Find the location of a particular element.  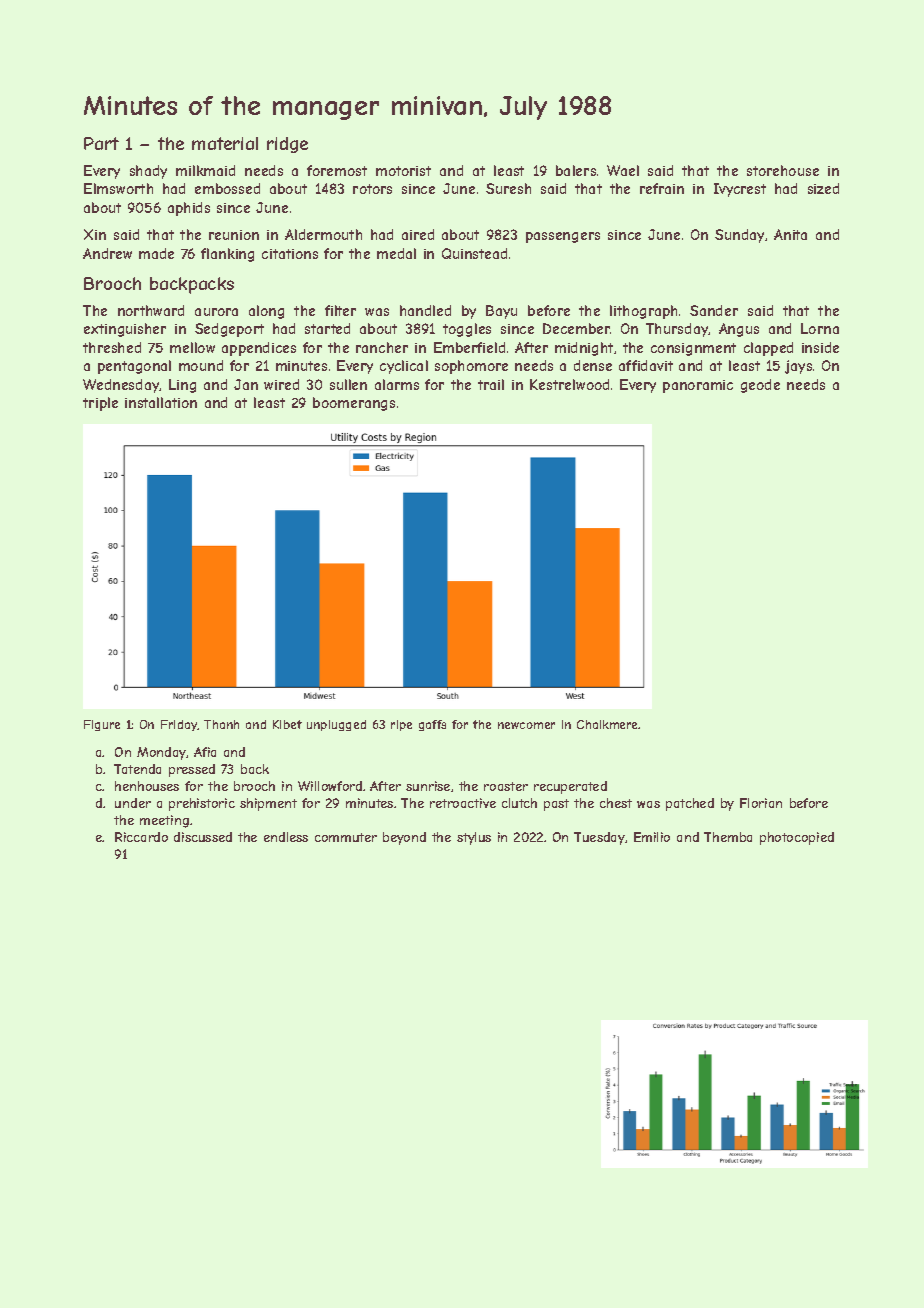

Tatenda is located at coordinates (137, 769).
